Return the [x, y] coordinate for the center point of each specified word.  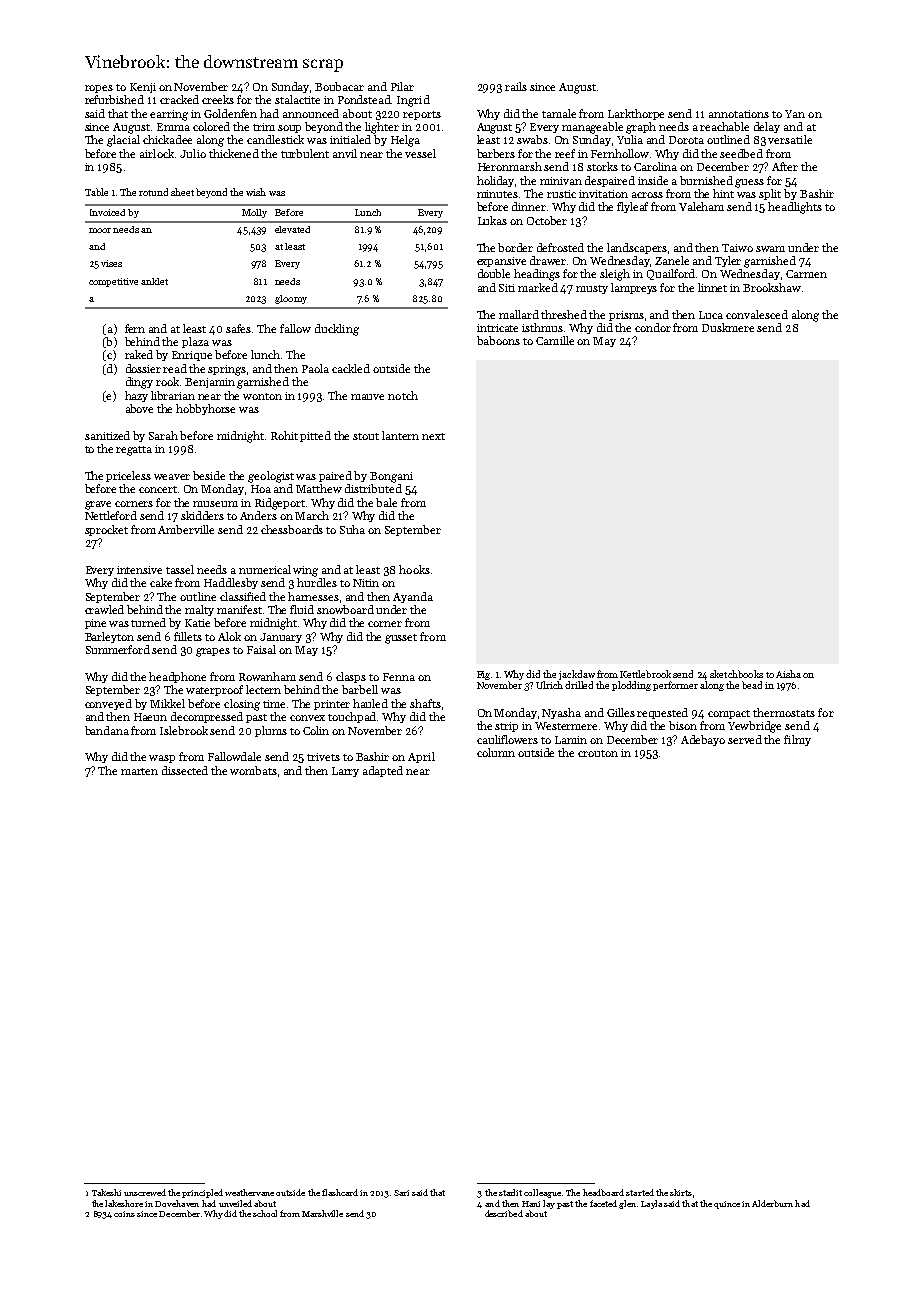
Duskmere [728, 327]
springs [227, 370]
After [785, 166]
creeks [218, 99]
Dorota [686, 140]
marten [139, 771]
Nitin [366, 583]
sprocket [106, 530]
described [504, 1213]
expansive [501, 262]
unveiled [235, 1203]
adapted [383, 771]
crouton [598, 753]
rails [516, 86]
